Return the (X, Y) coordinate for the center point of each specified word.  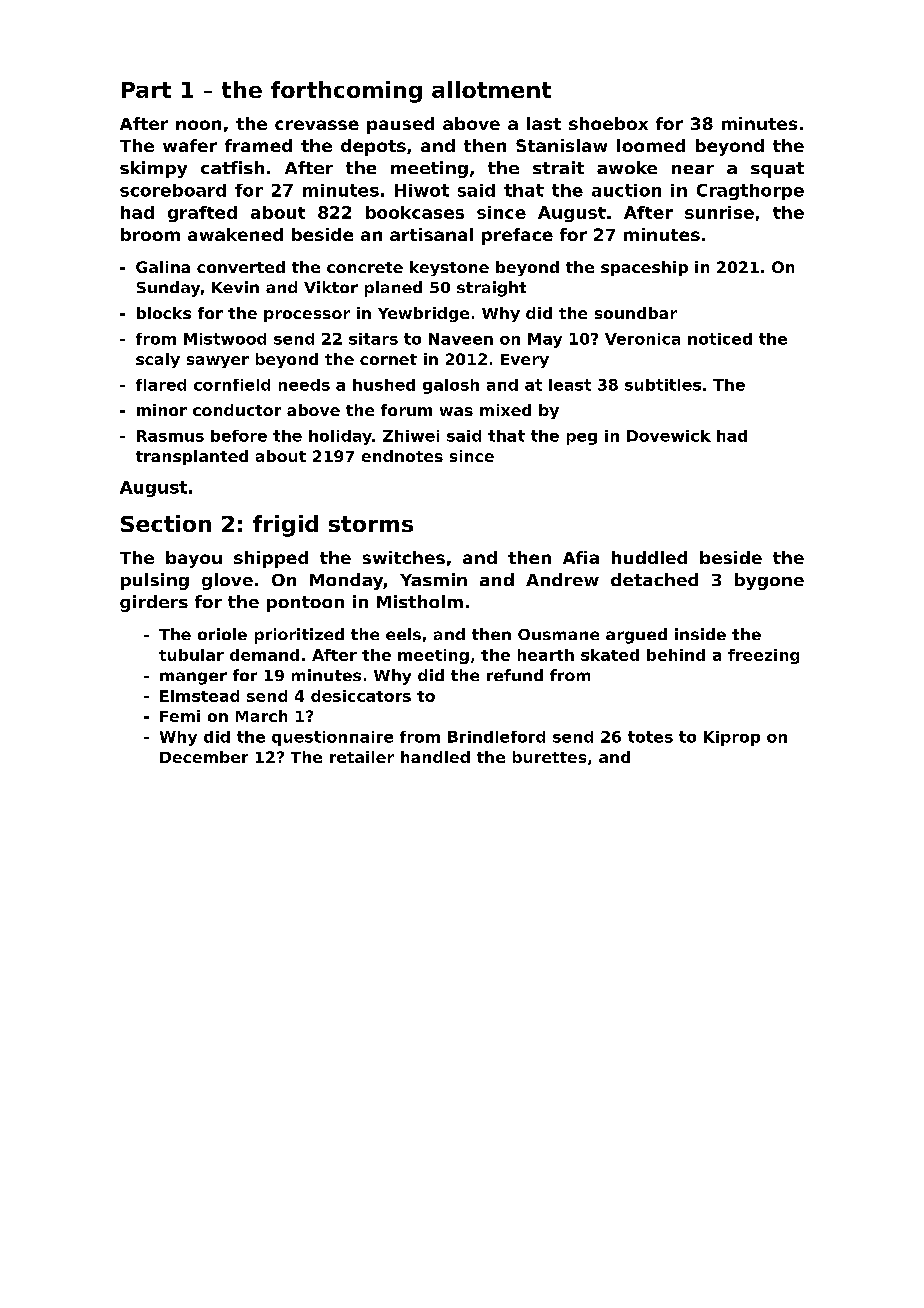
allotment (491, 89)
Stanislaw (561, 145)
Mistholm (420, 601)
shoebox (608, 123)
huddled (649, 557)
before (239, 436)
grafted (202, 214)
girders (154, 603)
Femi (180, 716)
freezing (763, 656)
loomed (651, 145)
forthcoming (346, 92)
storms (371, 524)
